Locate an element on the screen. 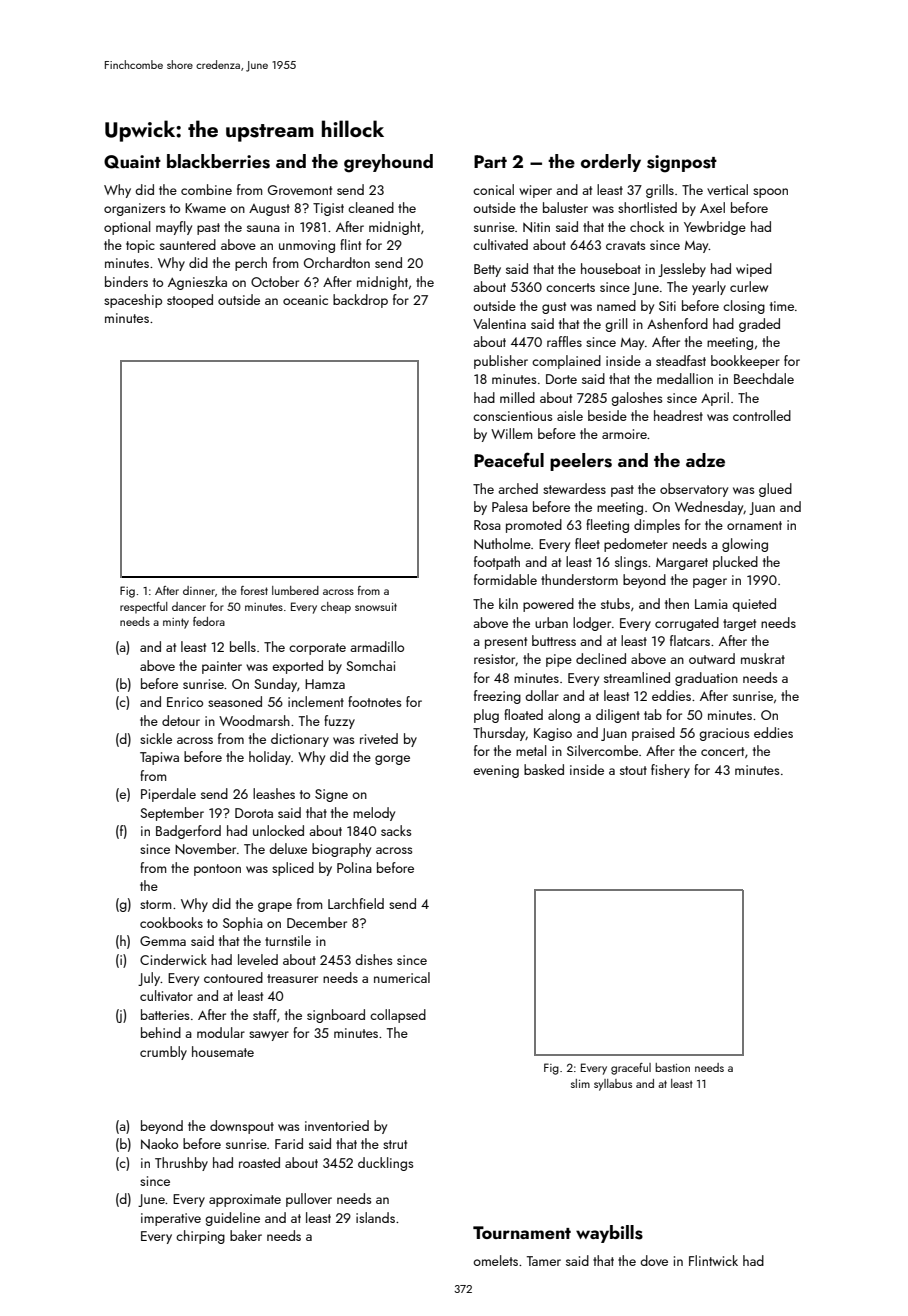 The image size is (908, 1316). sacks is located at coordinates (396, 830).
